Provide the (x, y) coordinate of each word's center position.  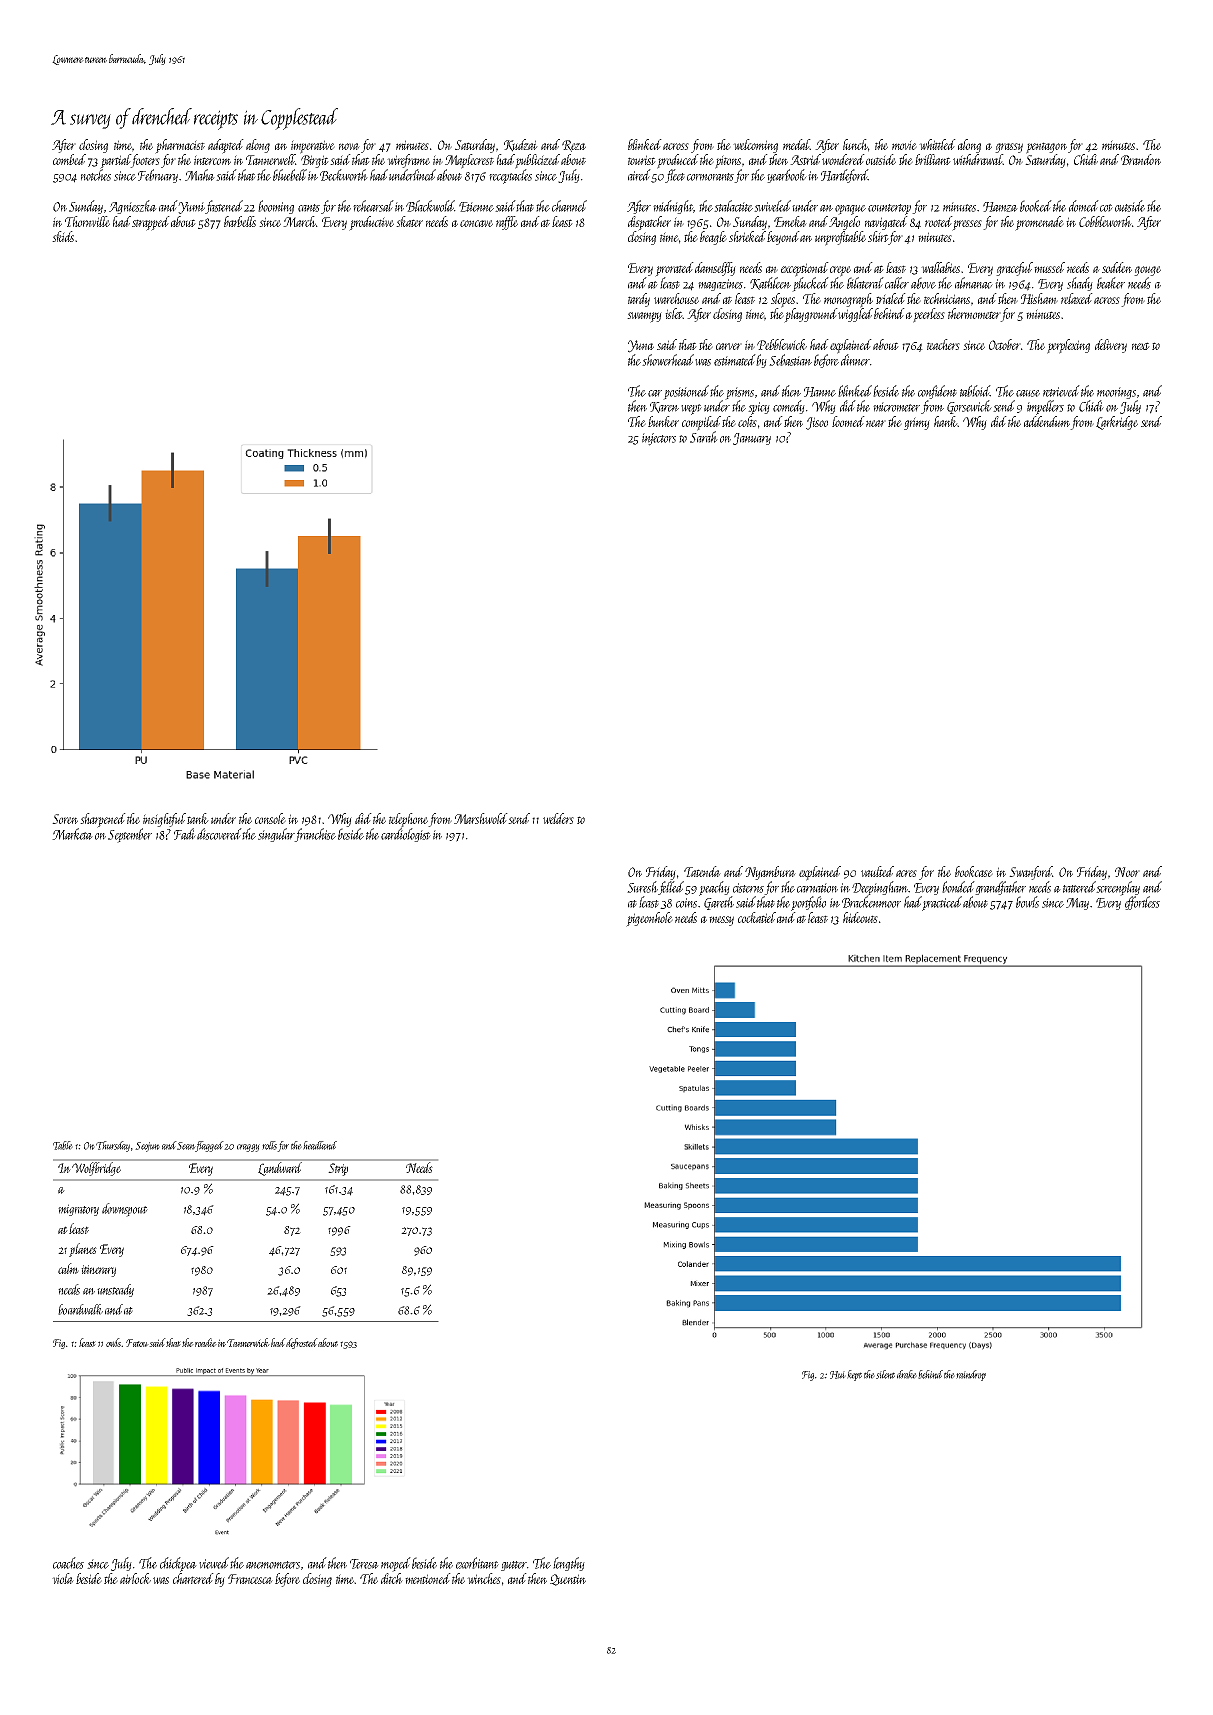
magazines (720, 285)
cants (309, 208)
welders (558, 818)
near (876, 423)
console (270, 818)
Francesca (250, 1579)
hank (945, 421)
